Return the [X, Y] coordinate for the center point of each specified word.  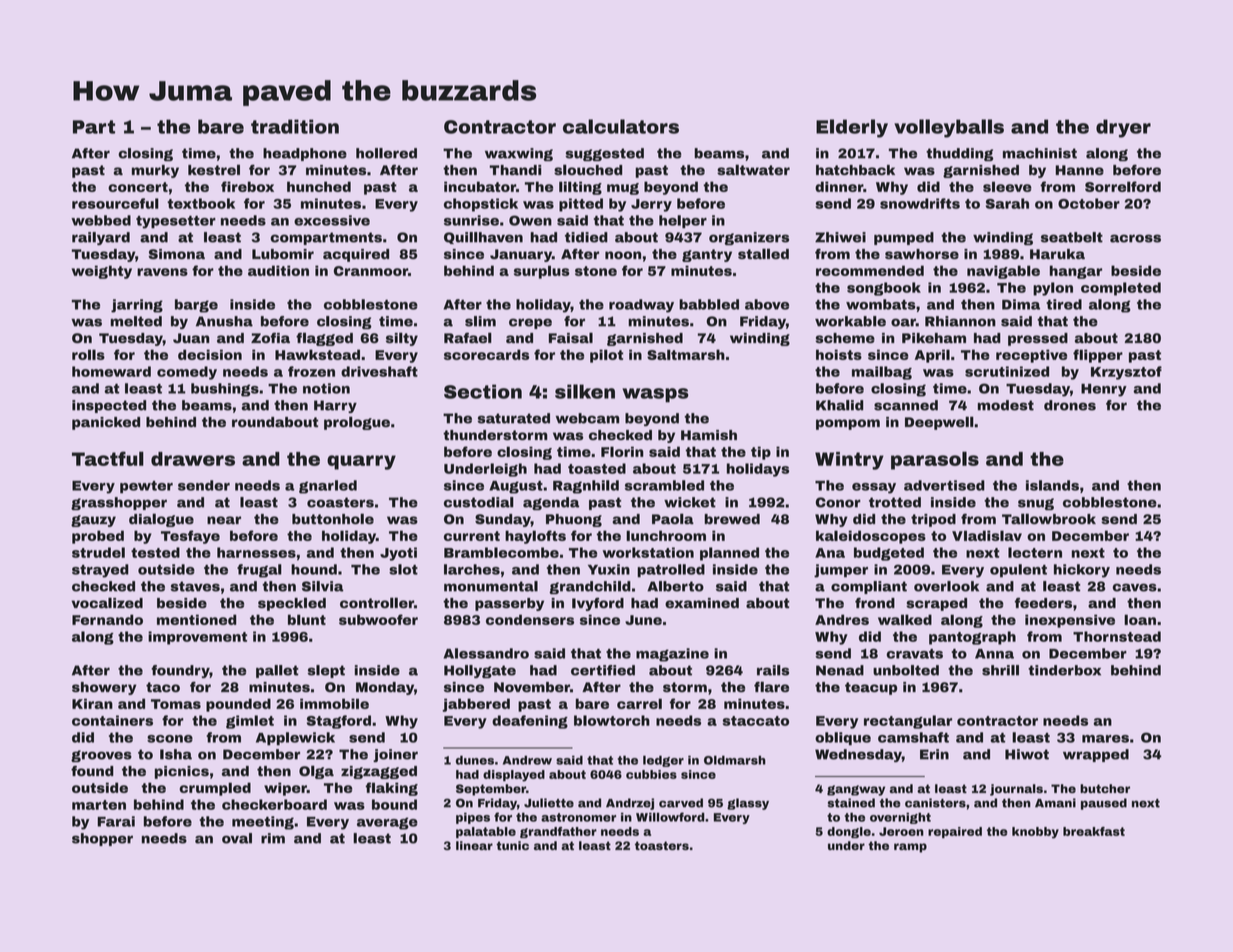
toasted [597, 468]
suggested [604, 154]
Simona [176, 254]
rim [273, 838]
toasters [662, 845]
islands [1052, 485]
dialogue [161, 520]
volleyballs [949, 128]
